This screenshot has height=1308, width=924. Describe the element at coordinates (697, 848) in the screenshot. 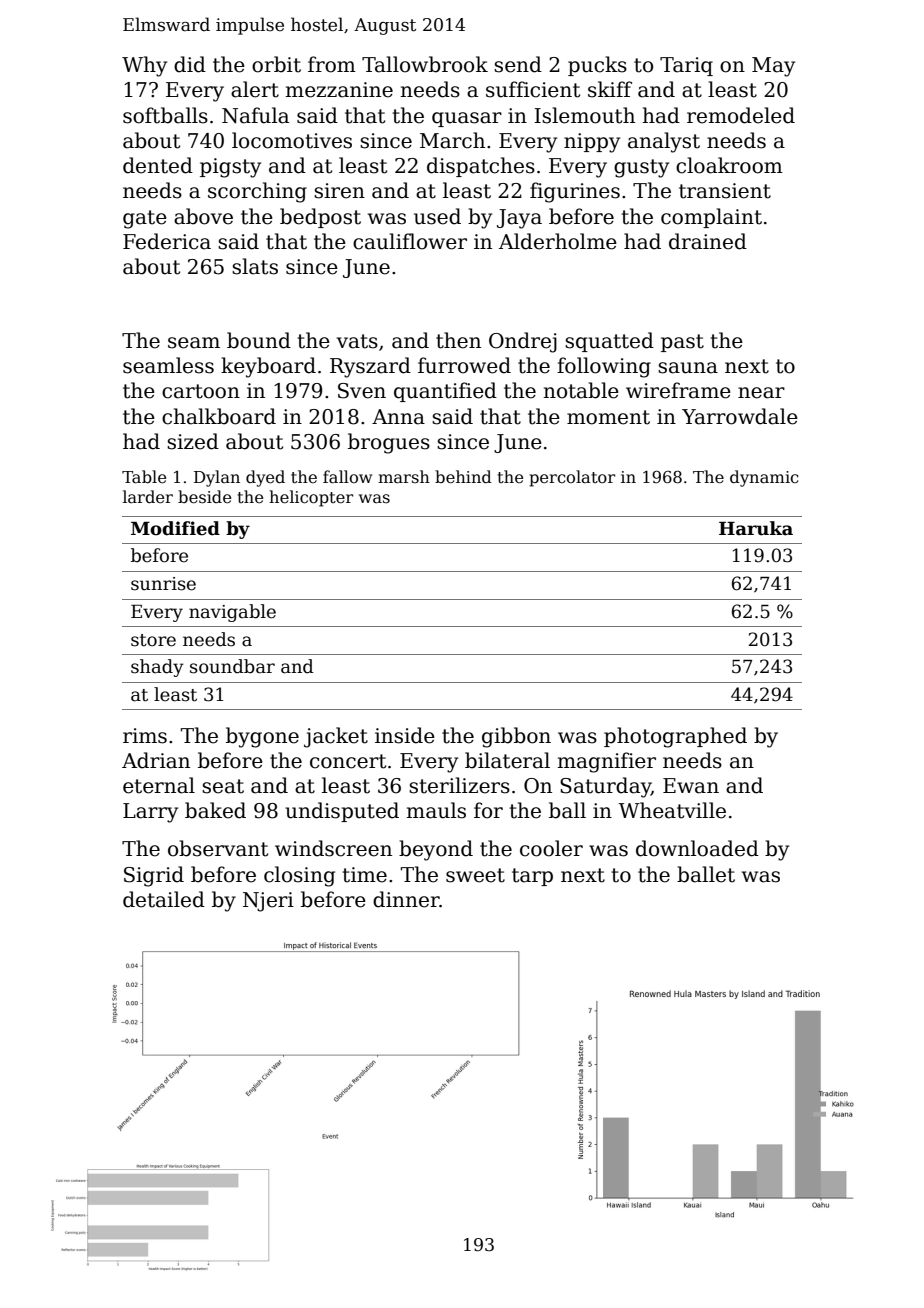

I see `downloaded` at that location.
